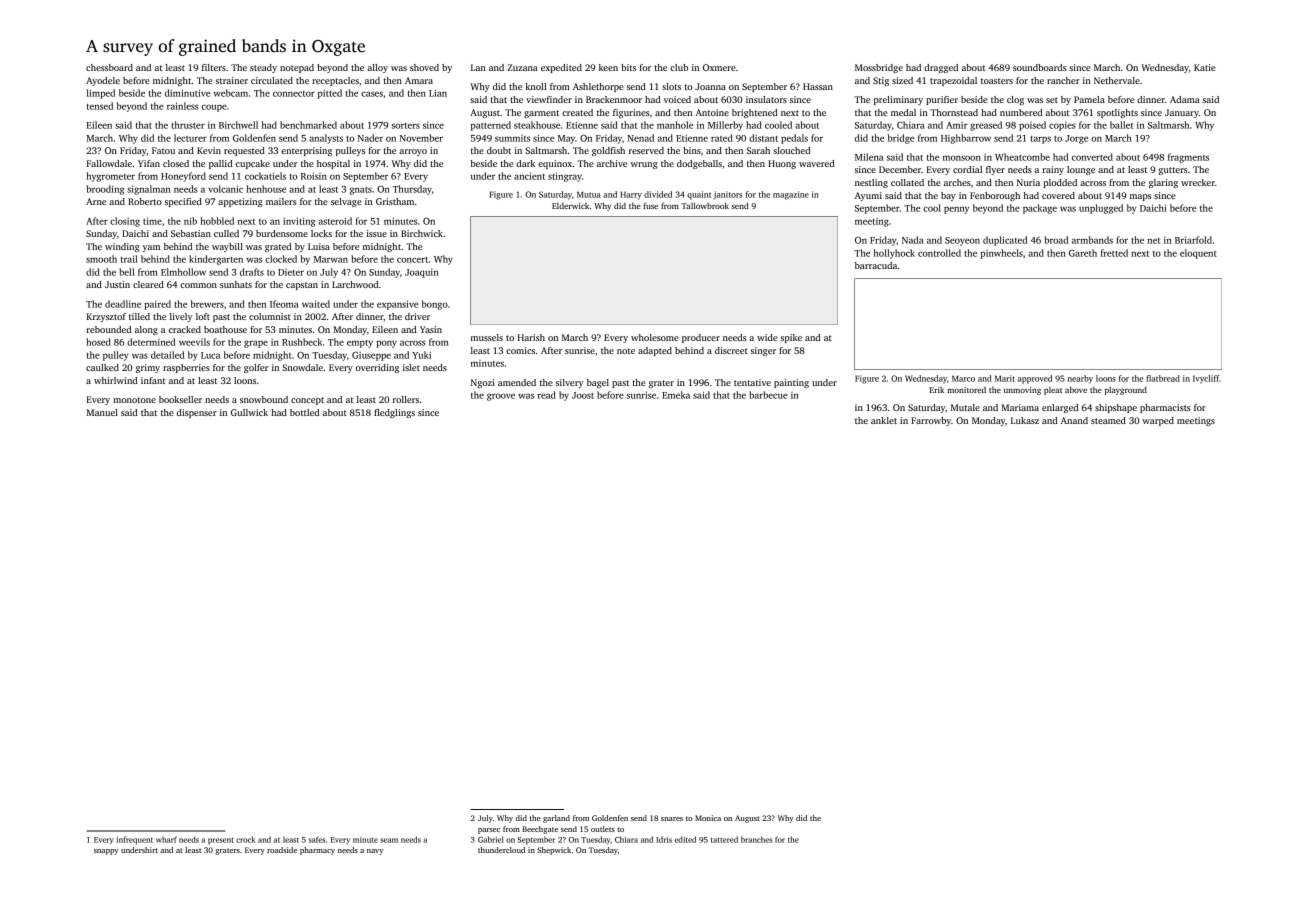  I want to click on navy, so click(375, 852).
